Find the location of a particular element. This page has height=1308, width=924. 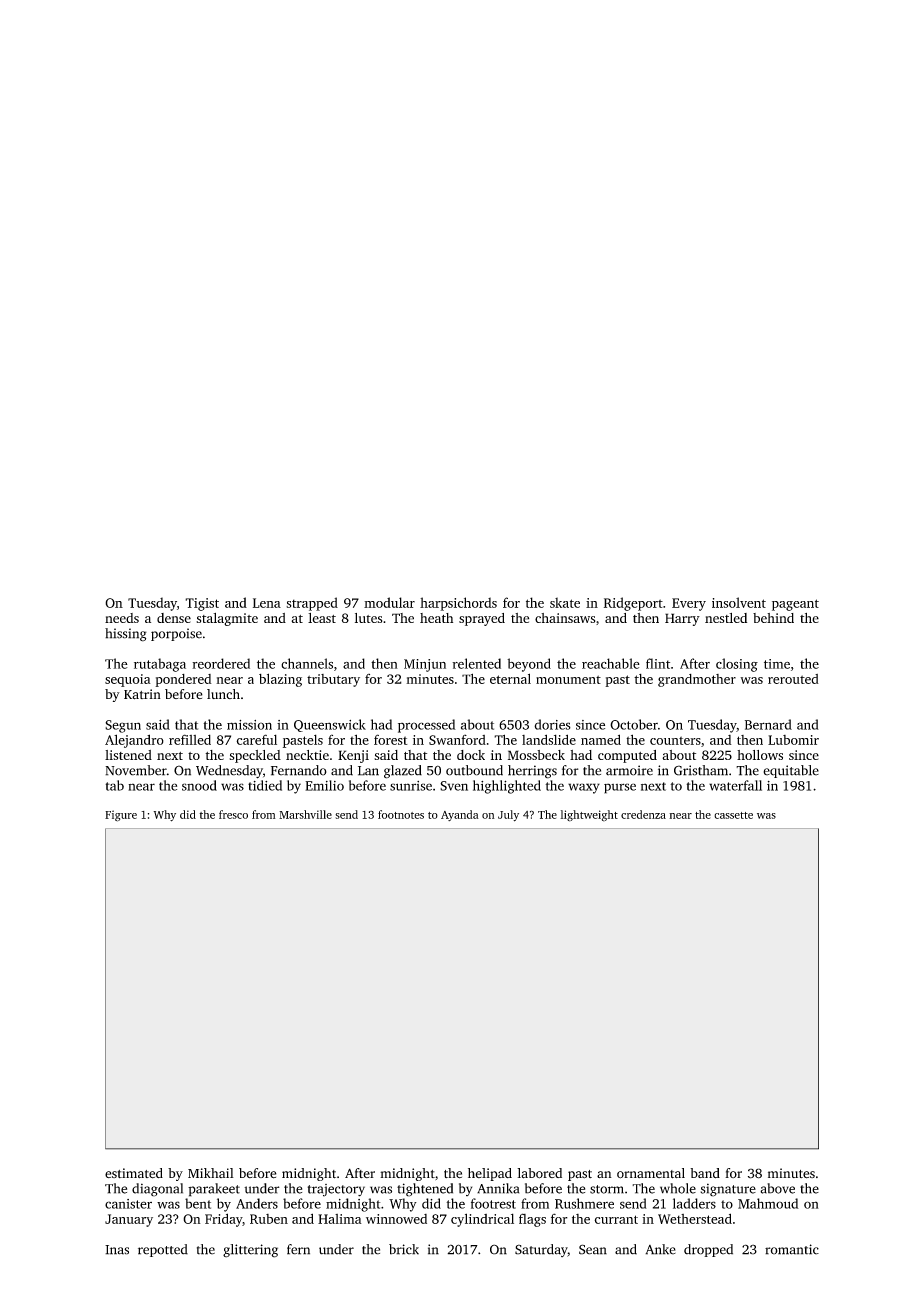

Anke is located at coordinates (660, 1249).
